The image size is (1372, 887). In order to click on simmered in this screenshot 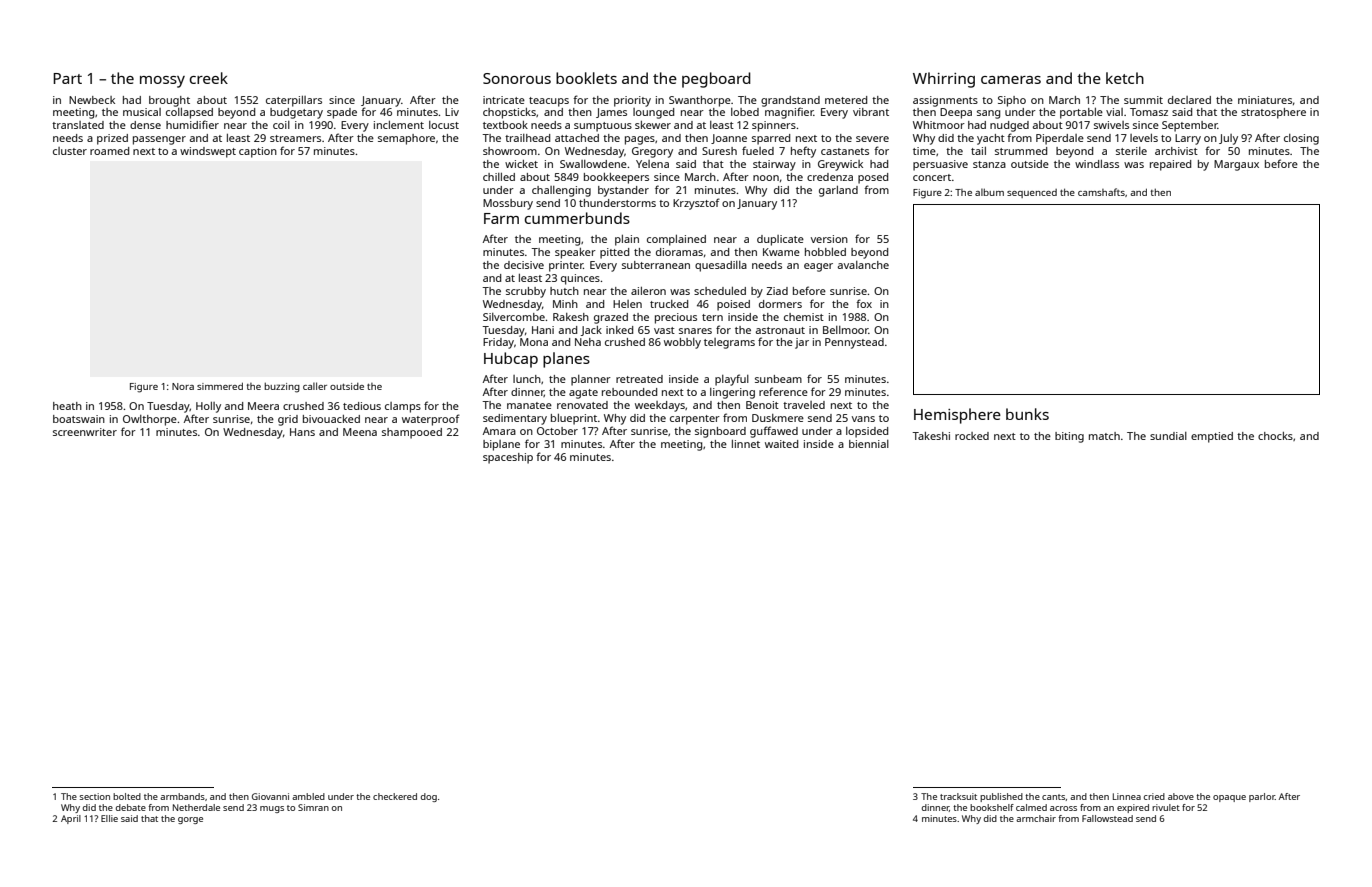, I will do `click(220, 386)`.
